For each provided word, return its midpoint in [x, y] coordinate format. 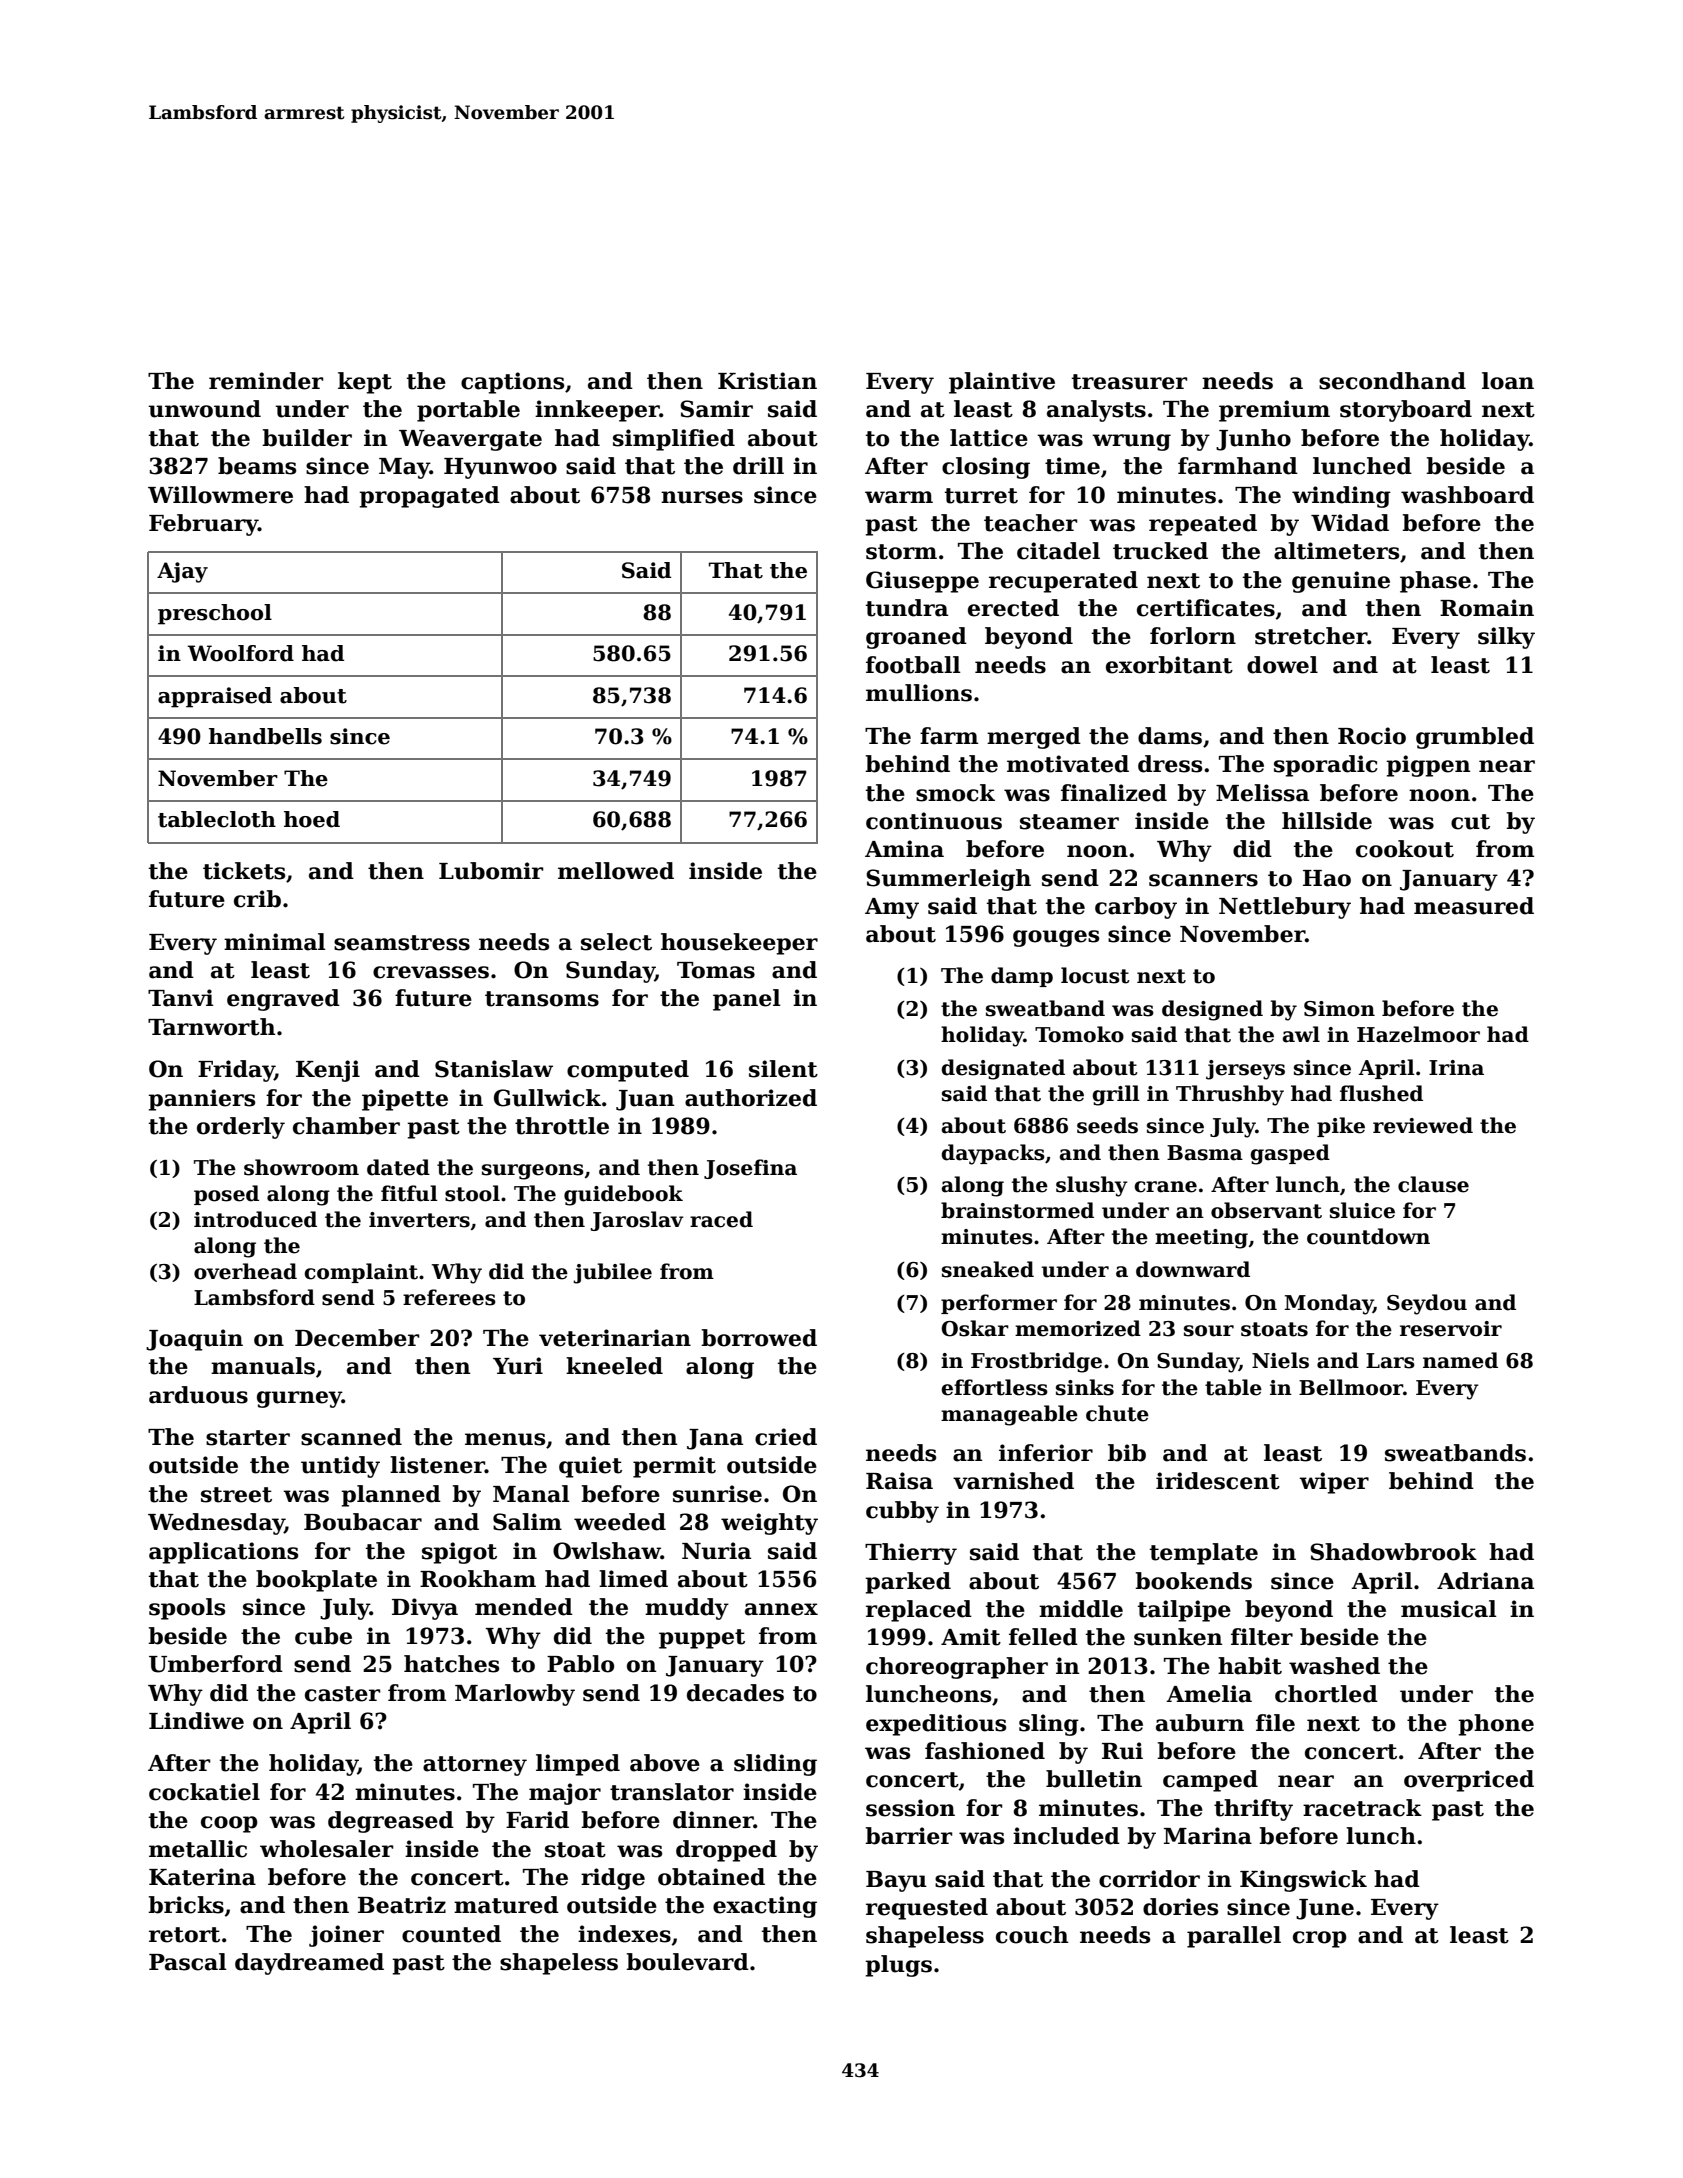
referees [449, 1297]
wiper [1334, 1483]
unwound [204, 409]
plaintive [1002, 383]
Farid [537, 1820]
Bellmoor [1351, 1387]
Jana [715, 1439]
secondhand [1392, 381]
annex [781, 1609]
